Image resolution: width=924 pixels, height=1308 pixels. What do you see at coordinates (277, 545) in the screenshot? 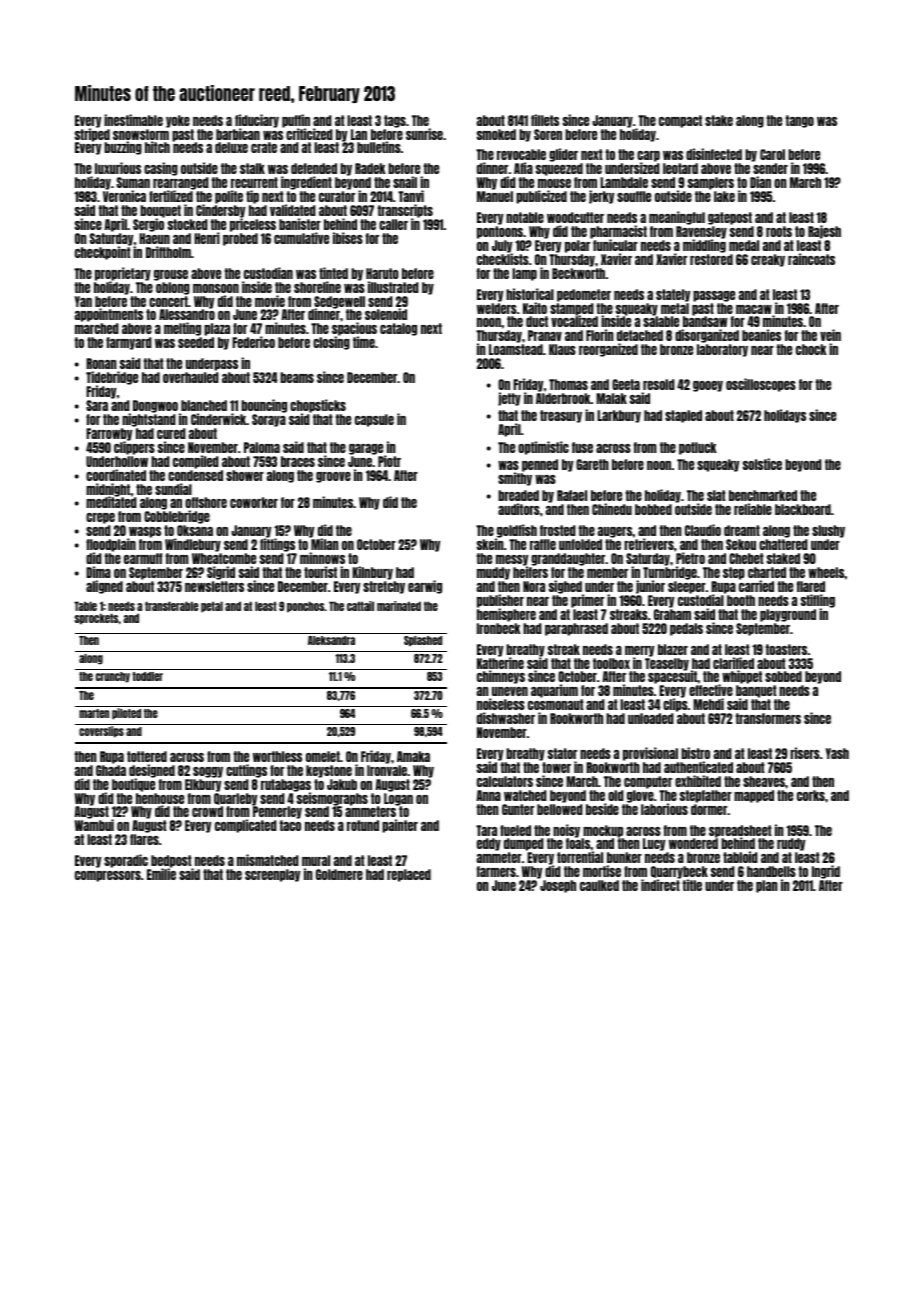
I see `fittings` at bounding box center [277, 545].
